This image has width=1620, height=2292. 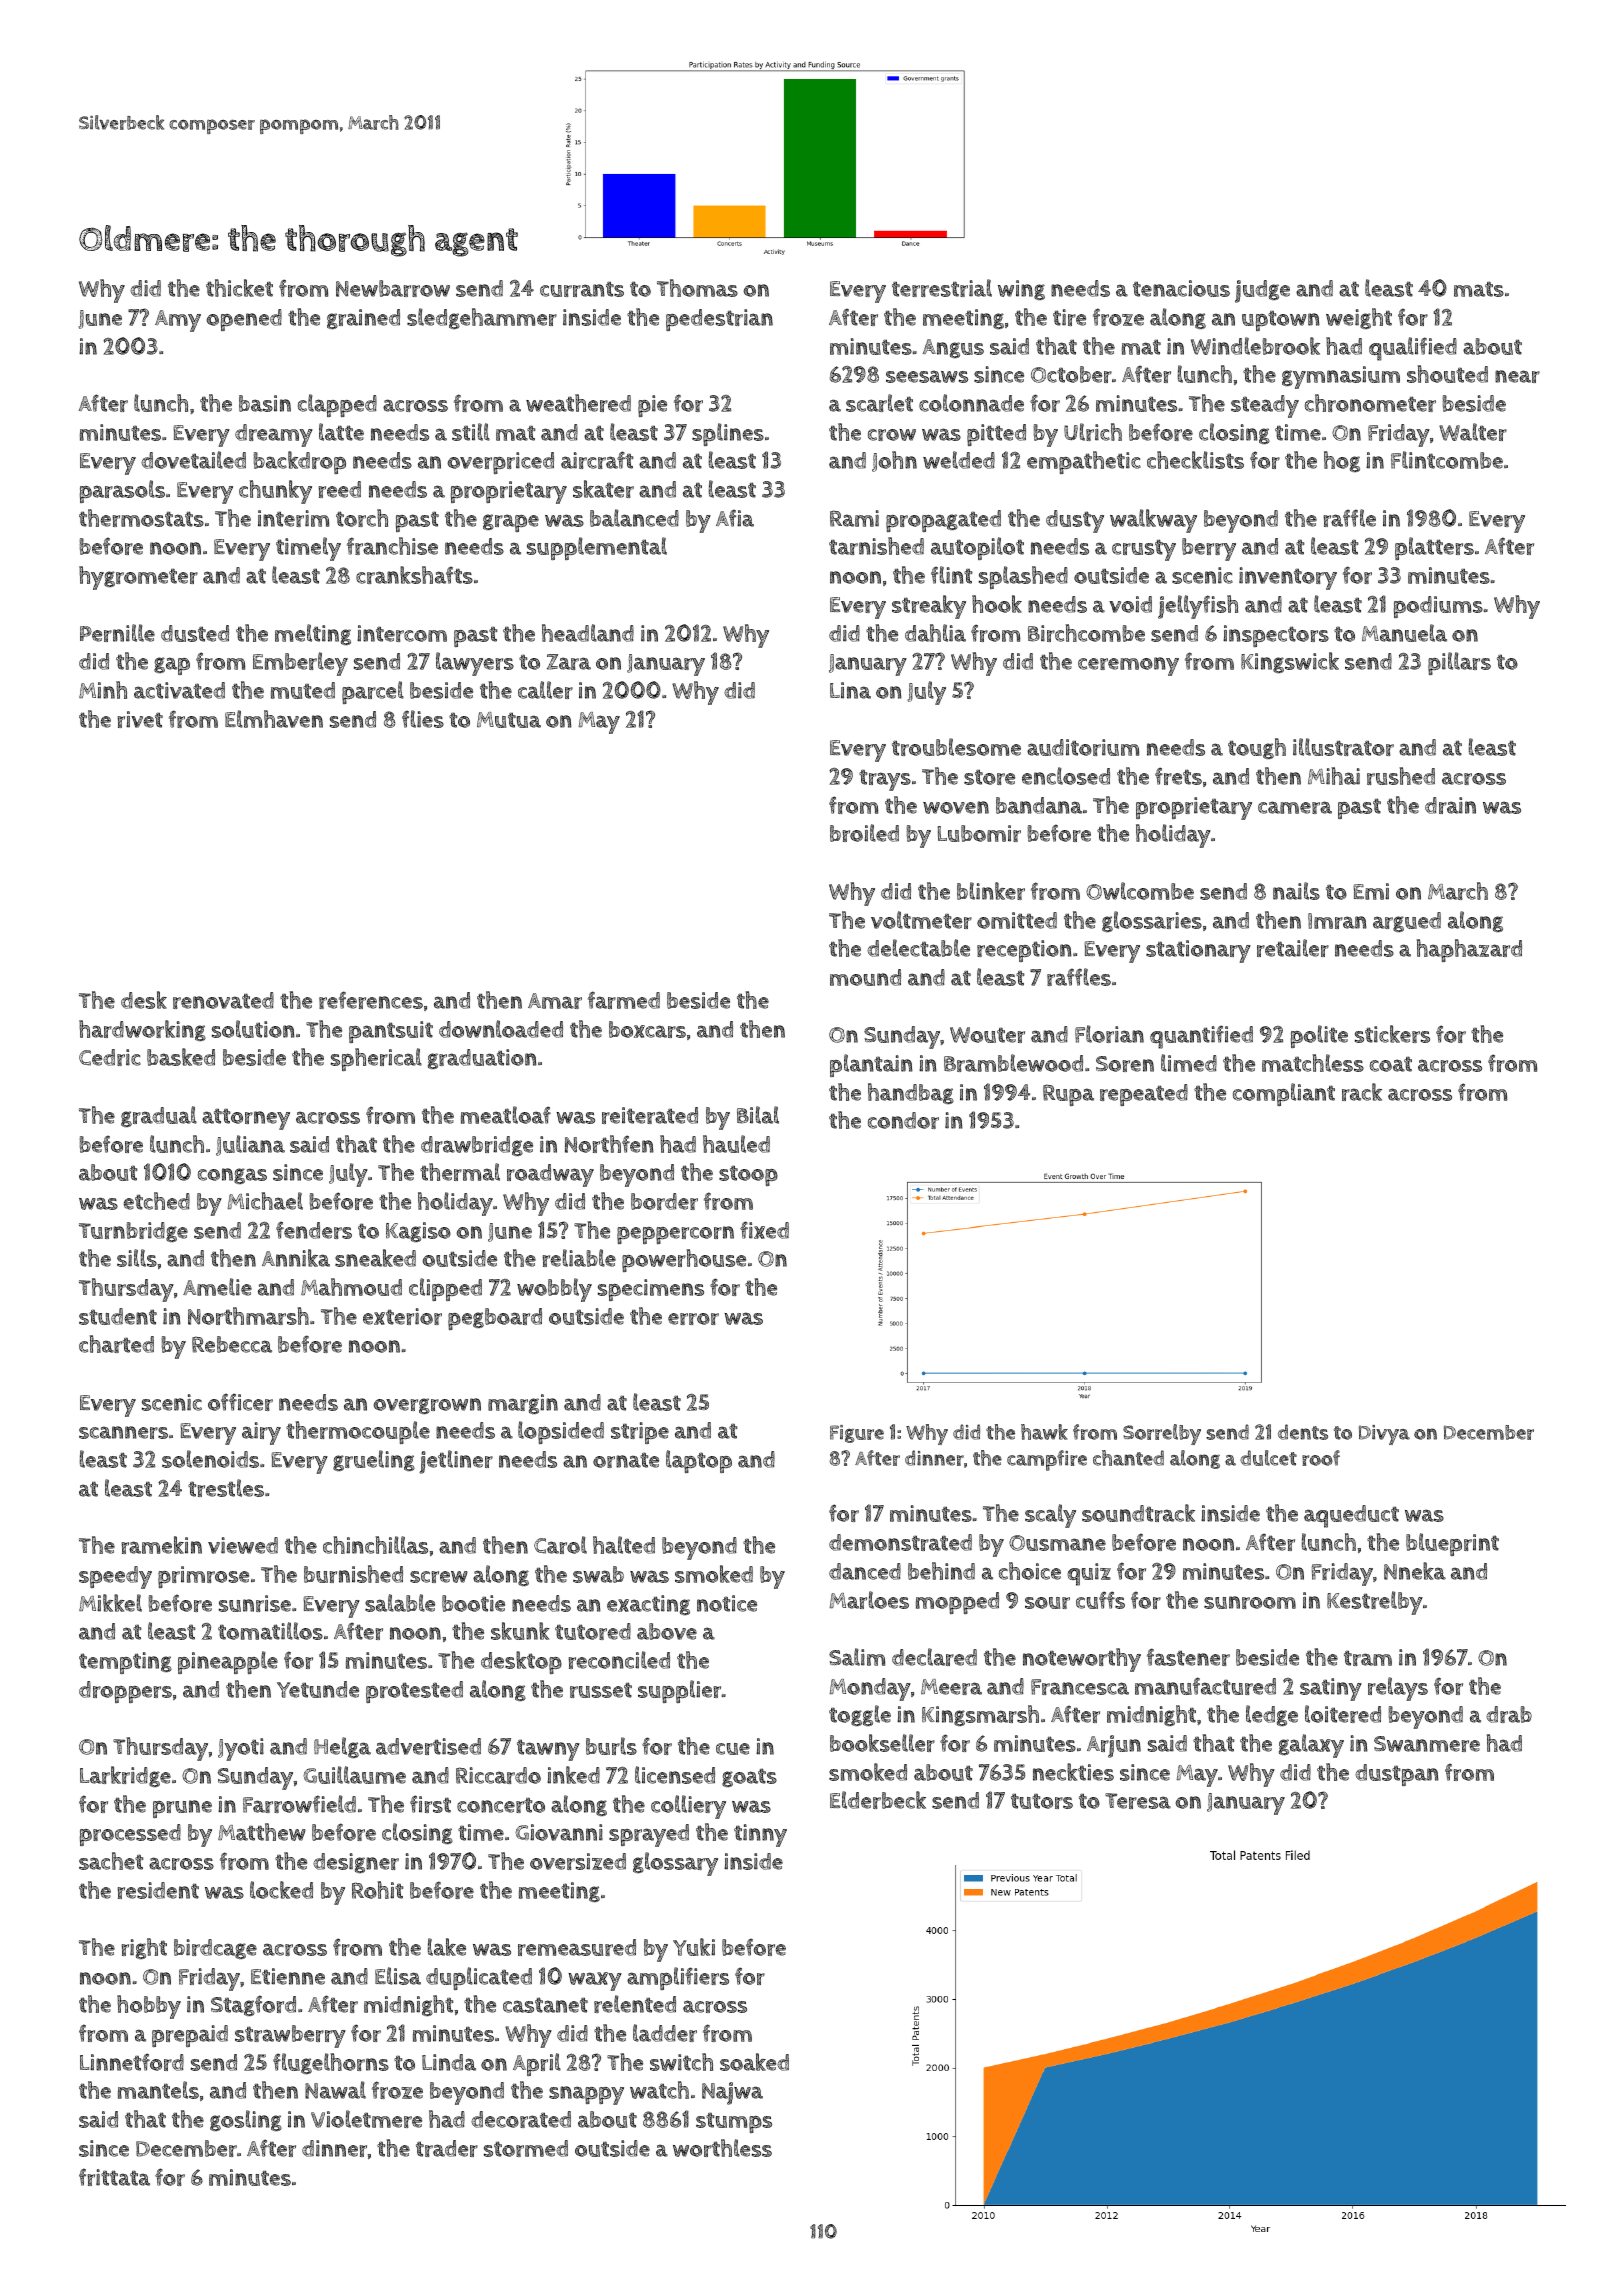 What do you see at coordinates (609, 1144) in the image?
I see `Northfen` at bounding box center [609, 1144].
